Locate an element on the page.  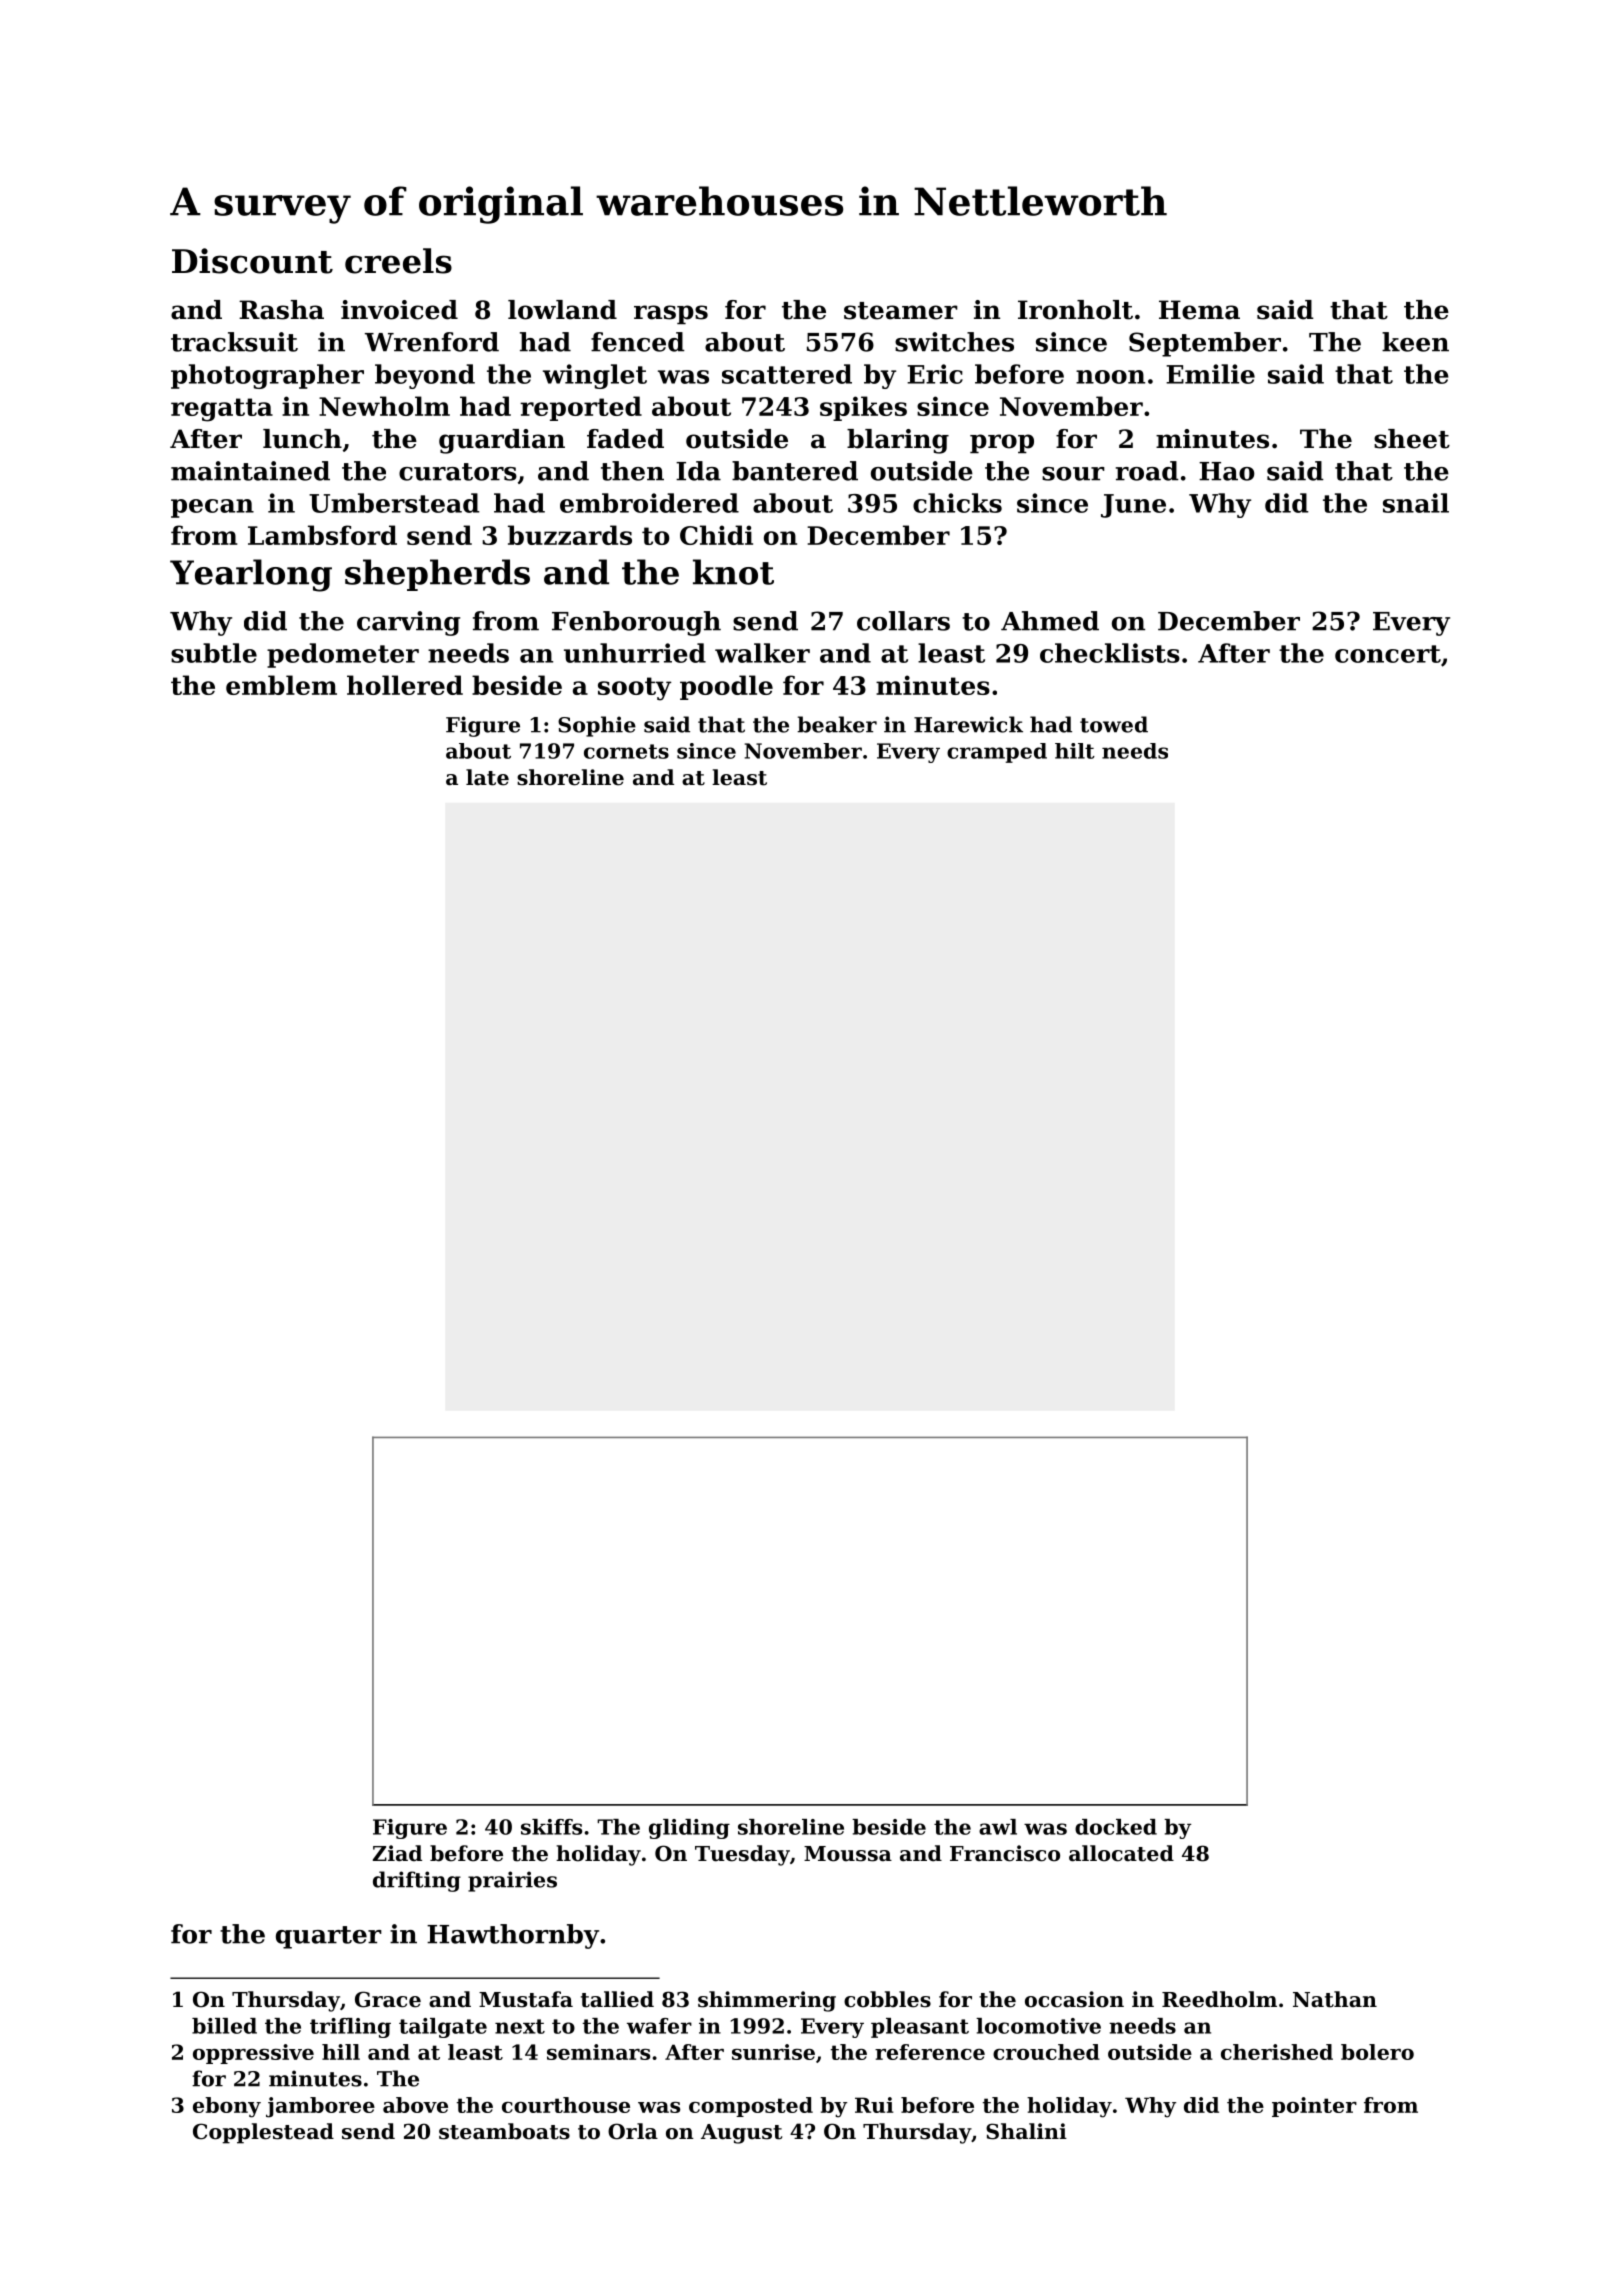
Ziad is located at coordinates (397, 1853).
